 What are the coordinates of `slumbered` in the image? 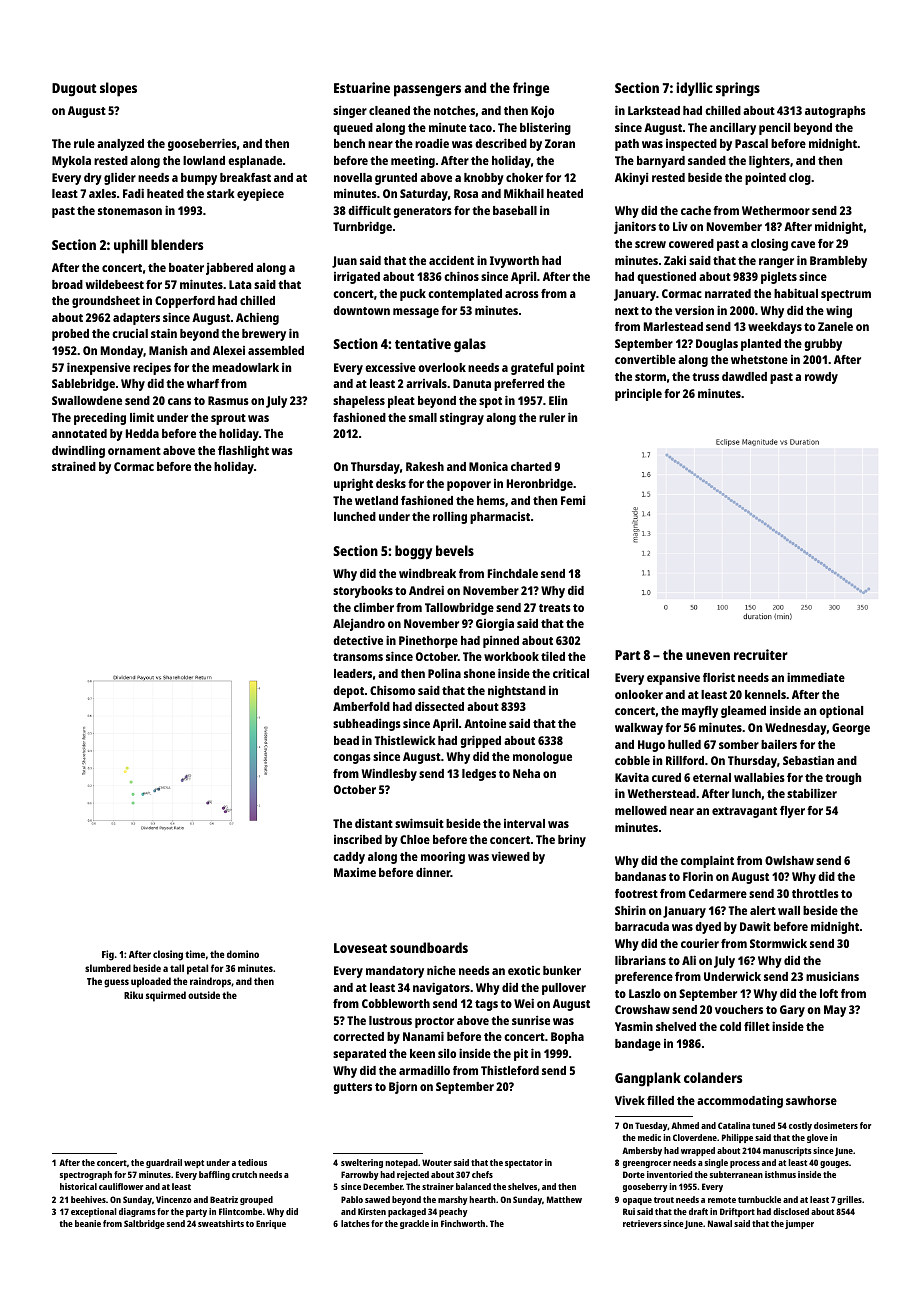 It's located at (108, 968).
